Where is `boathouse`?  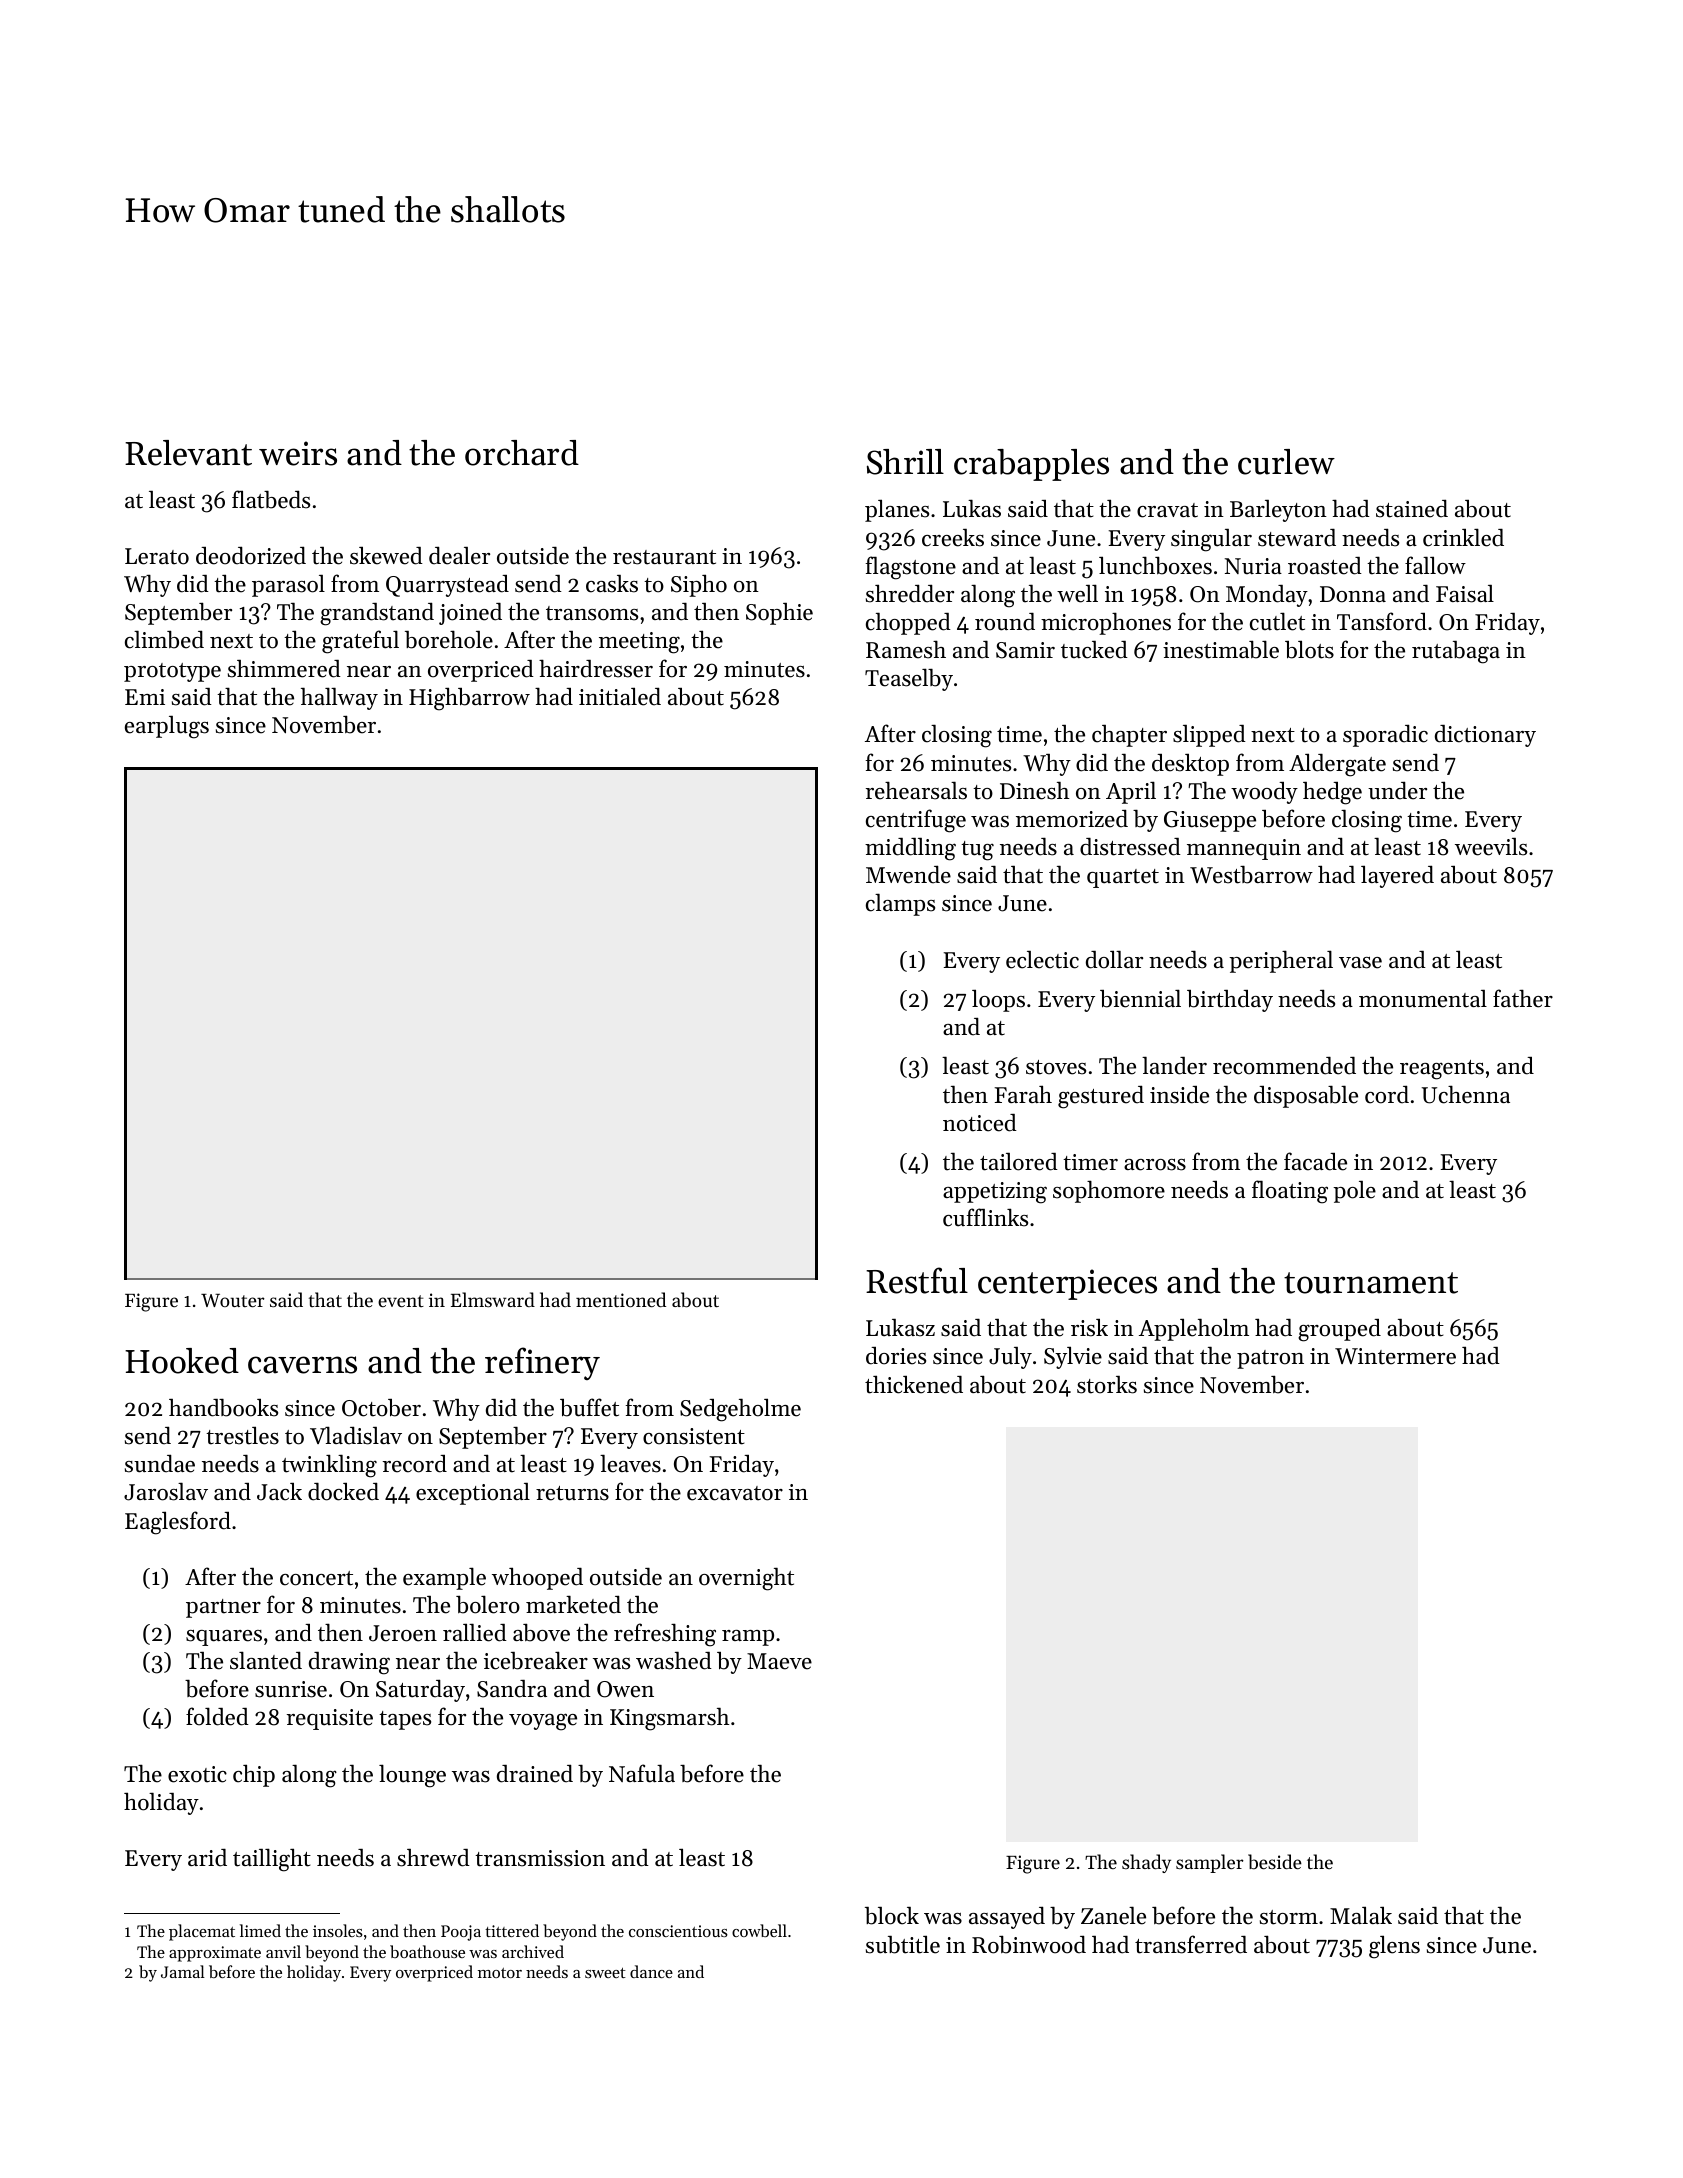 boathouse is located at coordinates (427, 1951).
